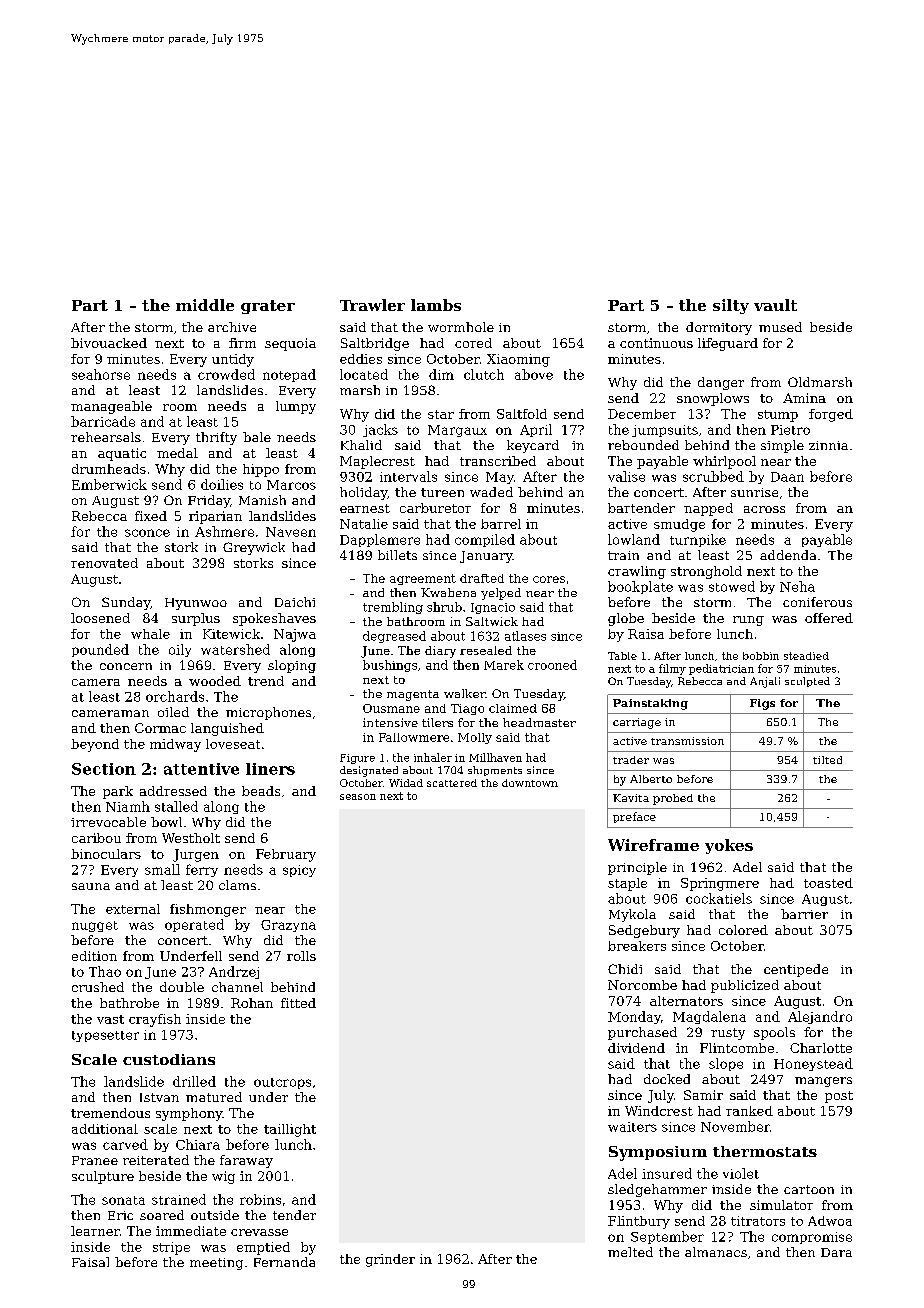  I want to click on clutch, so click(484, 374).
